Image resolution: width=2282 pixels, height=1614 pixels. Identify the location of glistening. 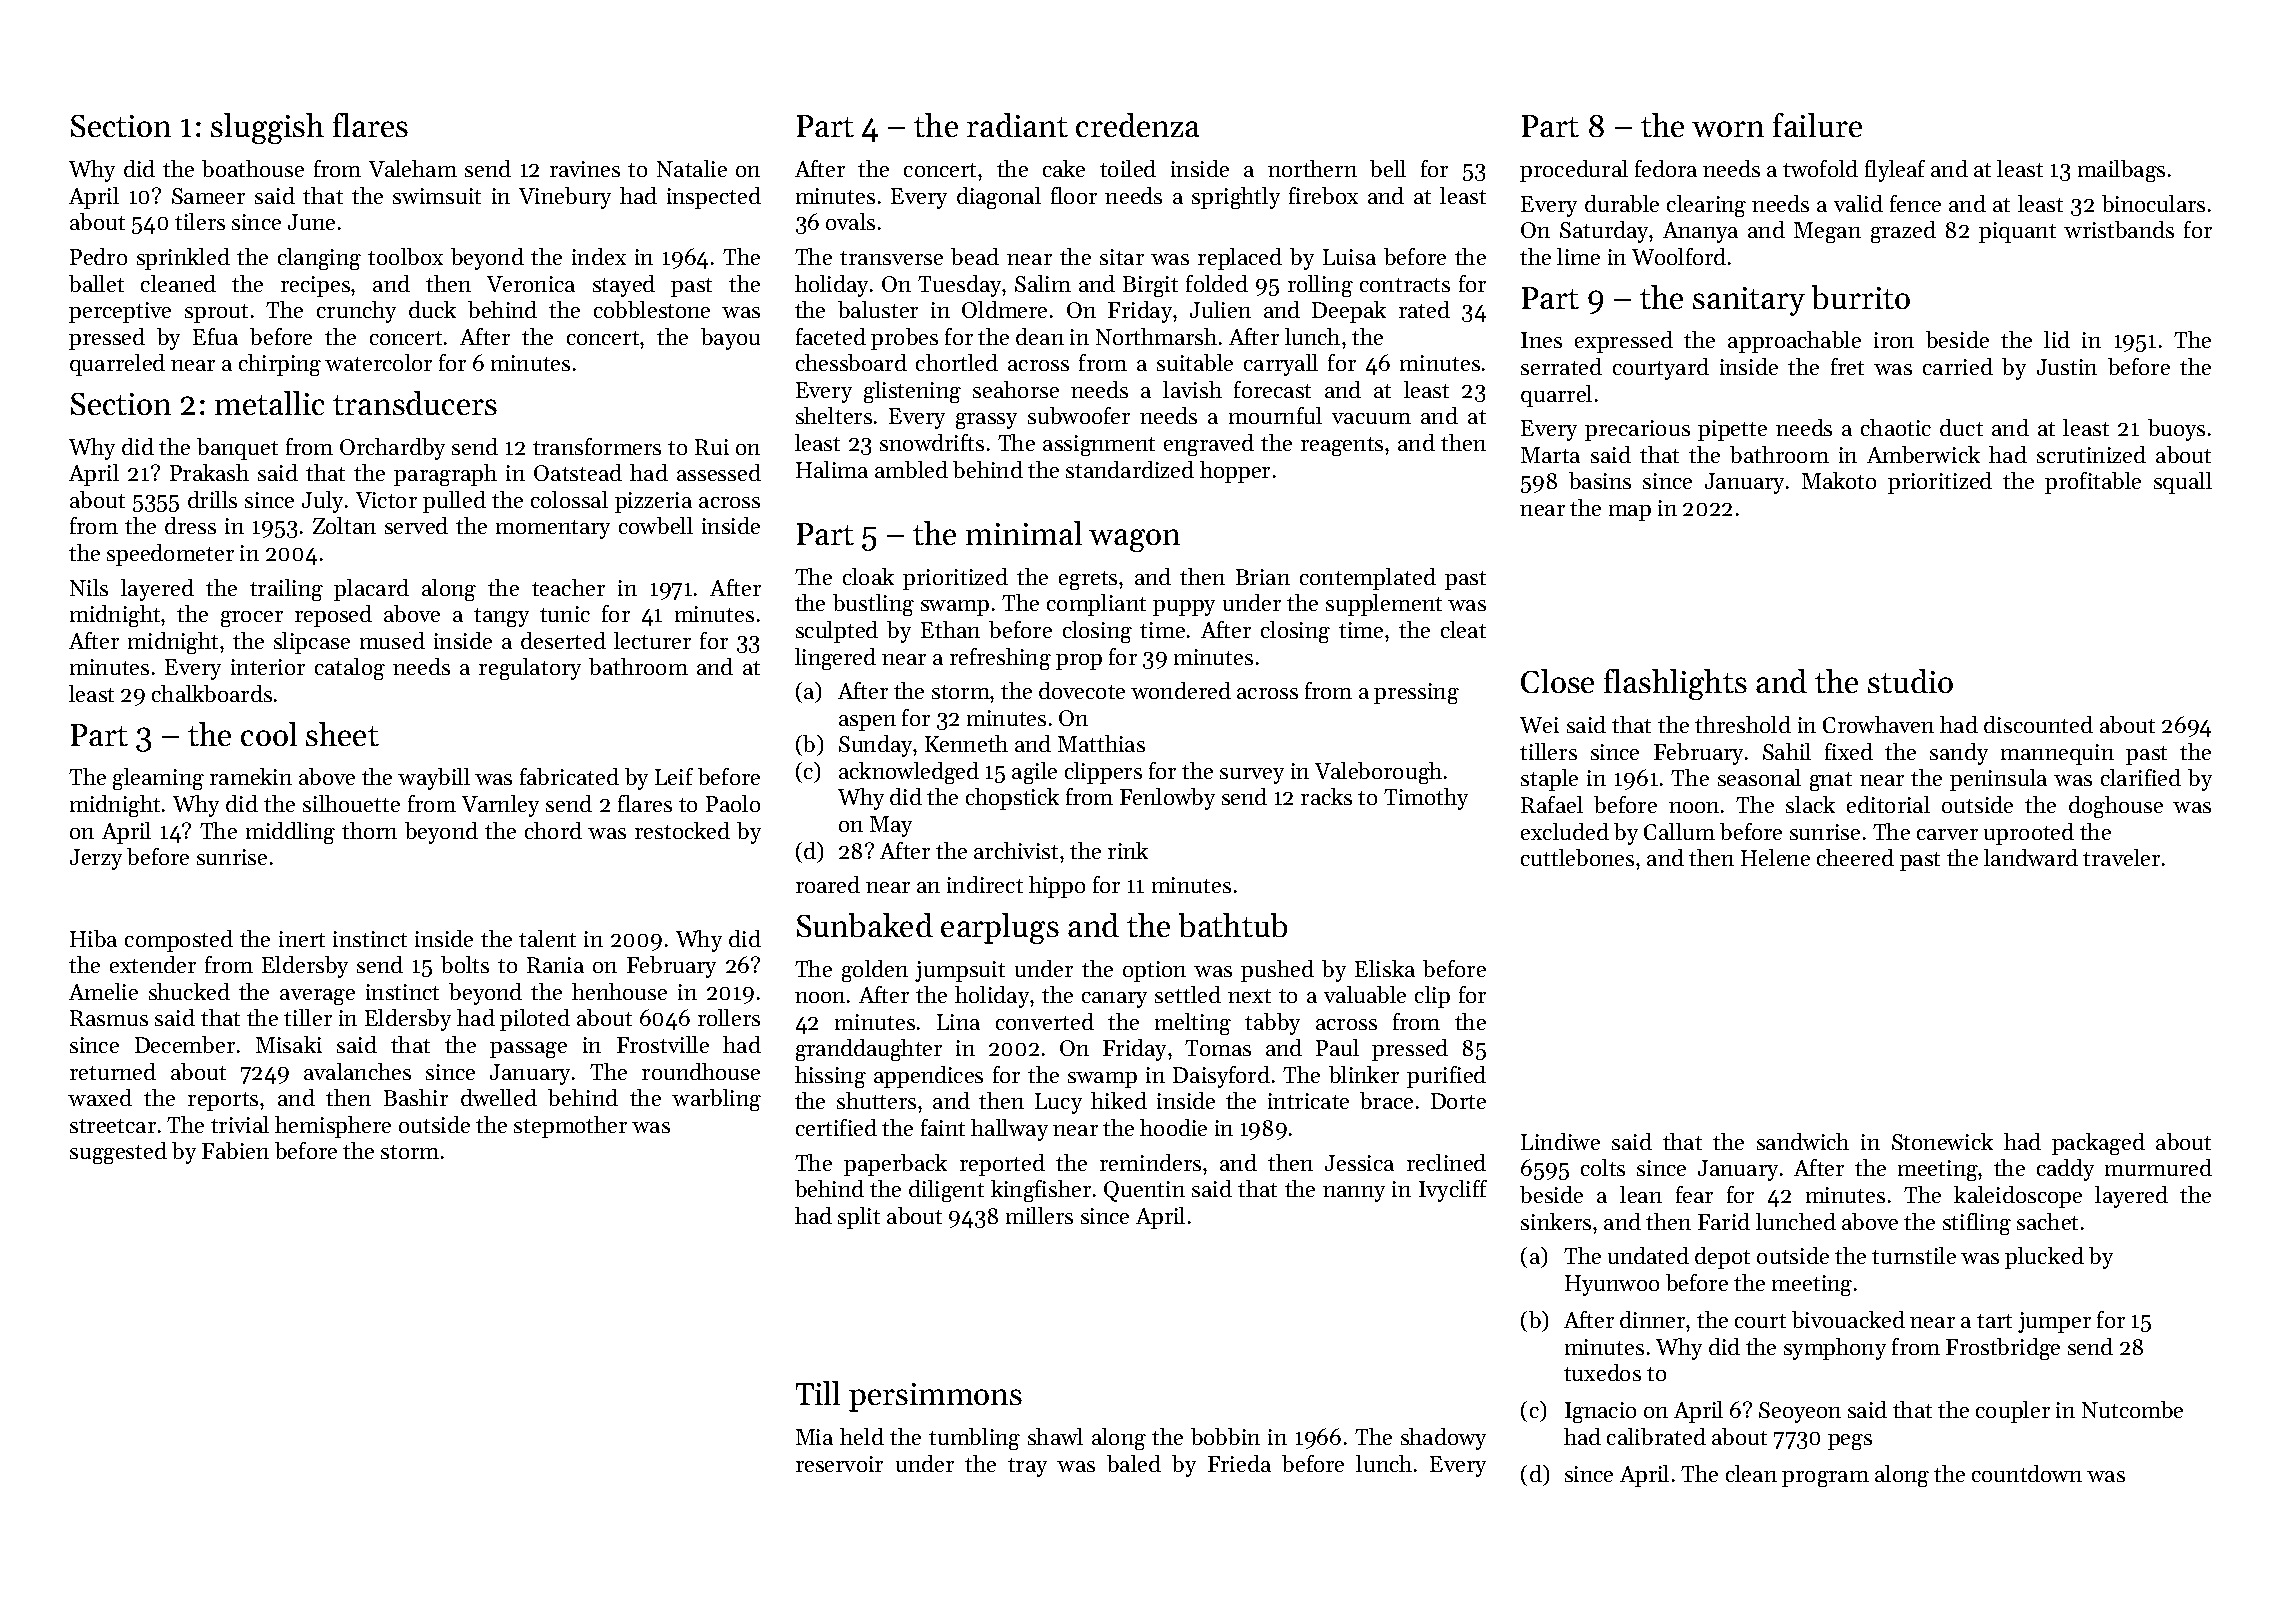
(912, 392).
